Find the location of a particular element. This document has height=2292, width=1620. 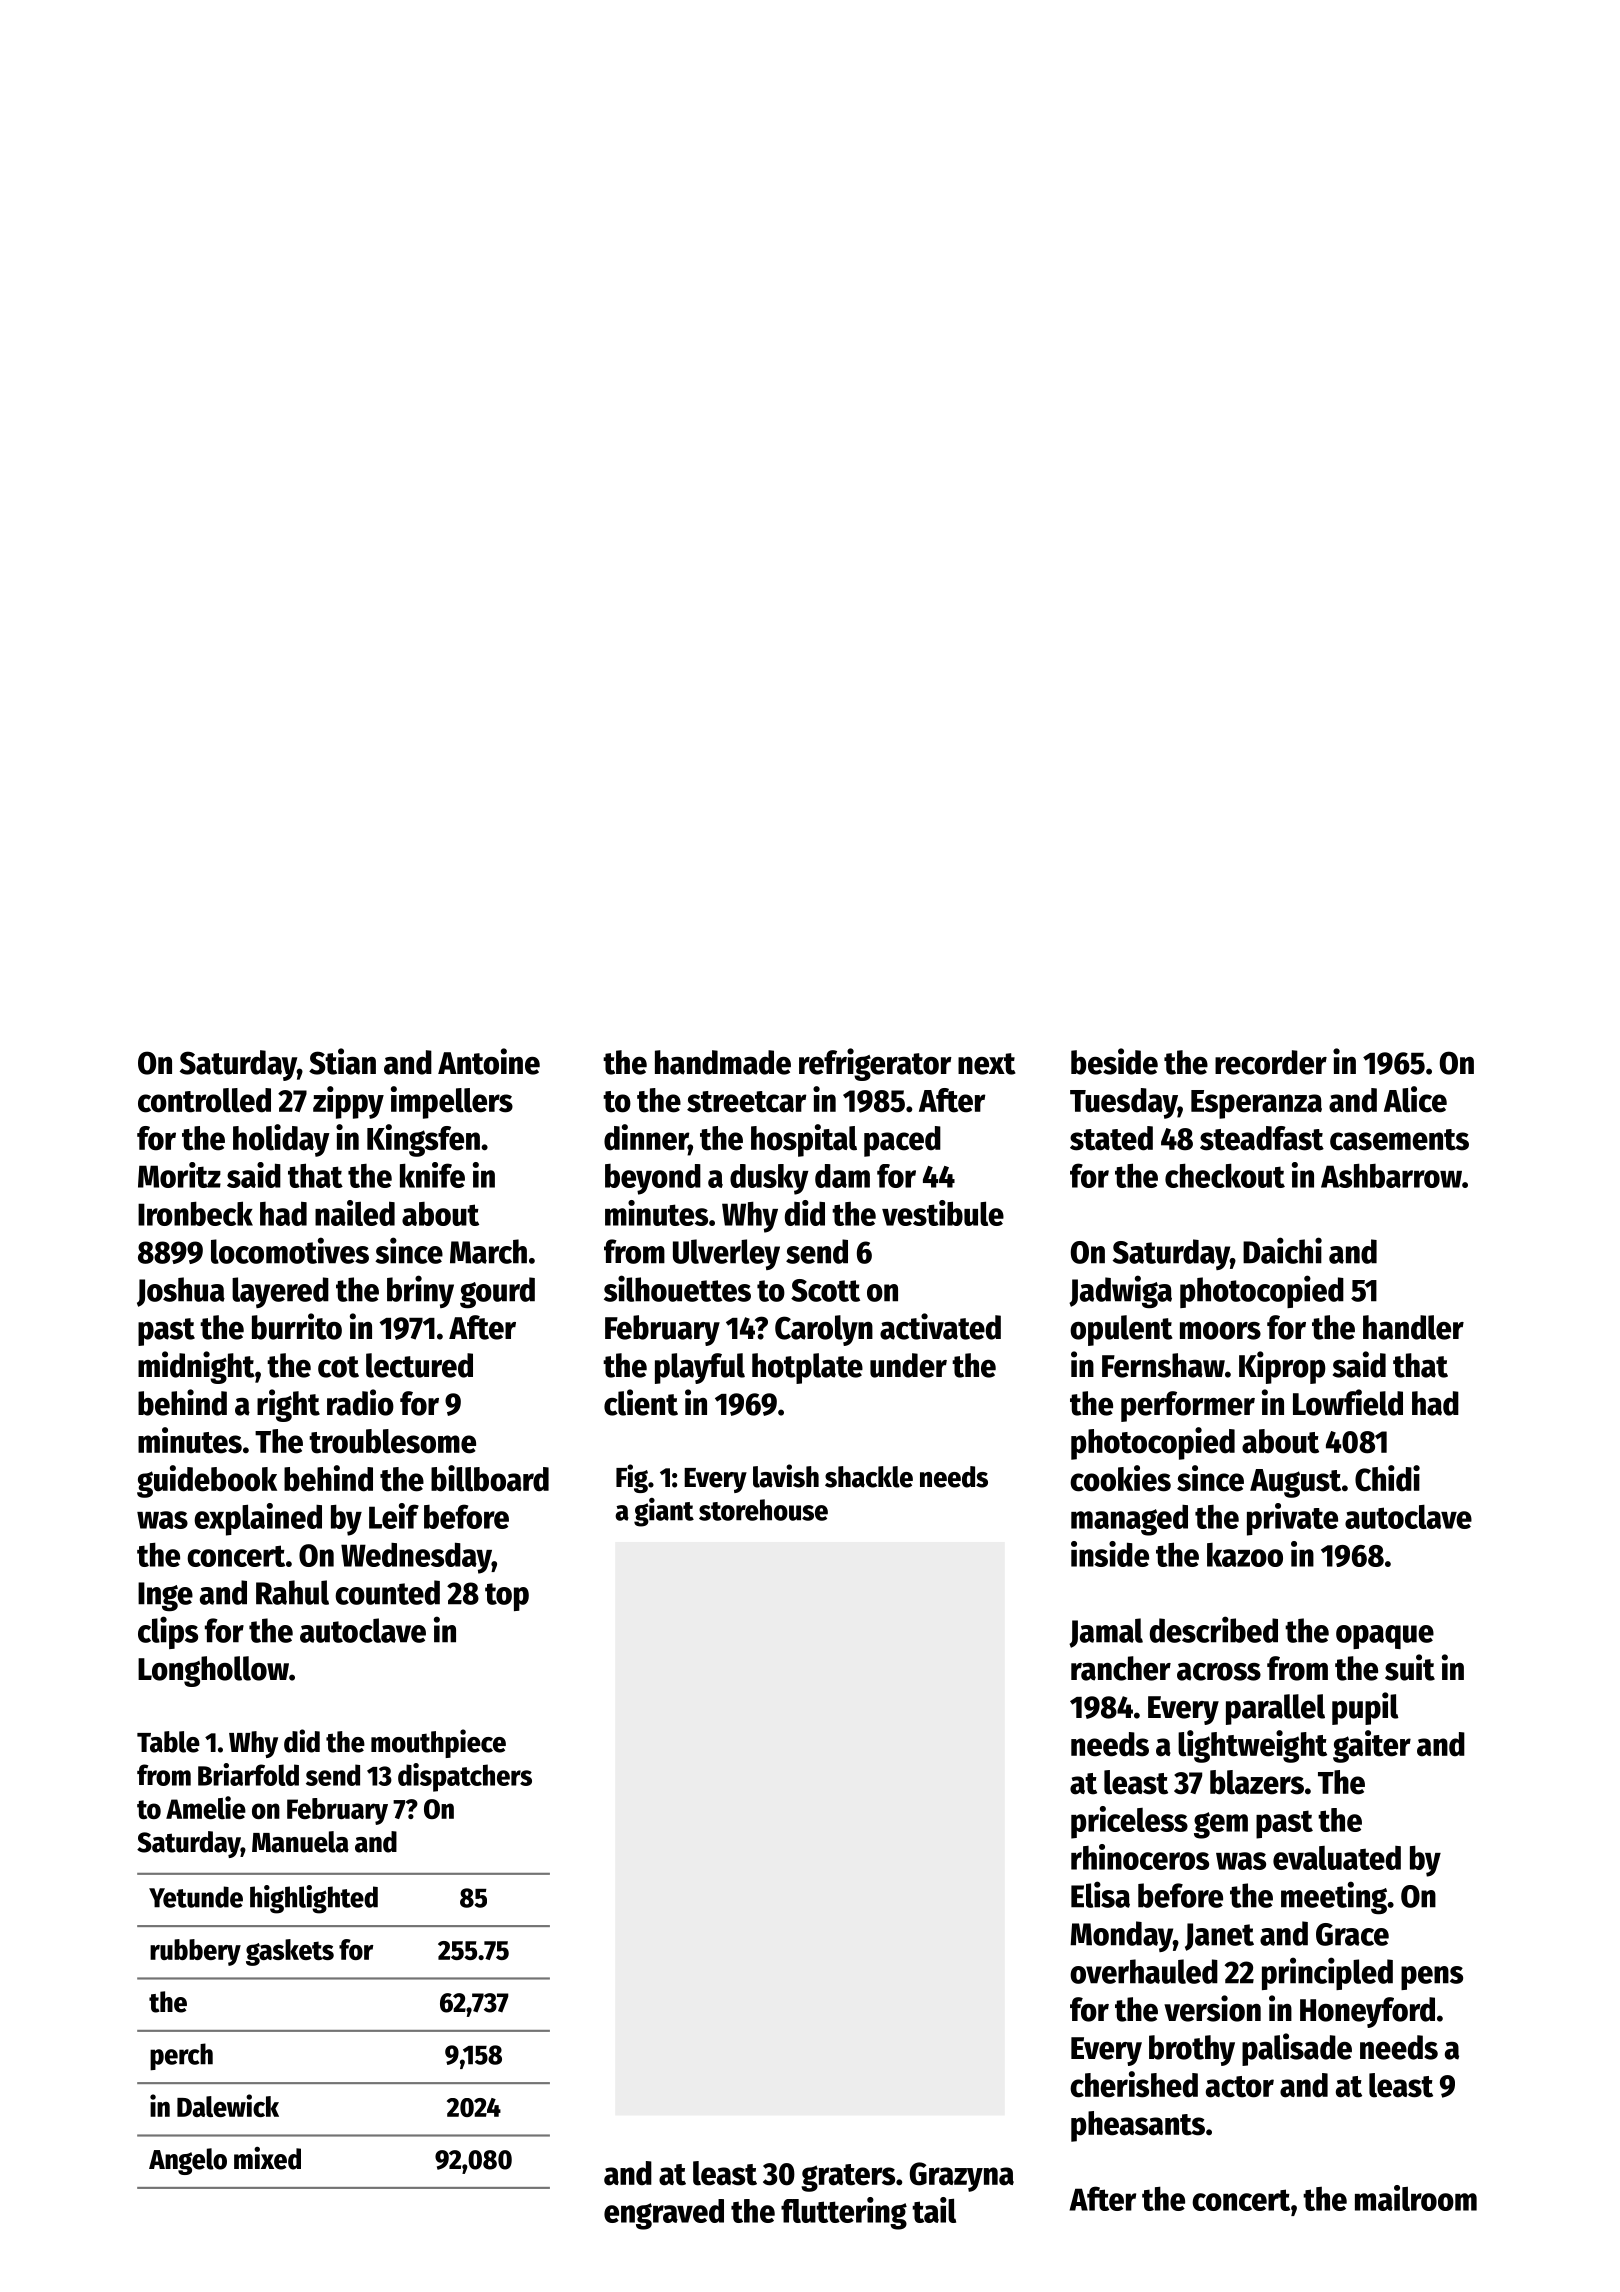

across is located at coordinates (1219, 1672).
